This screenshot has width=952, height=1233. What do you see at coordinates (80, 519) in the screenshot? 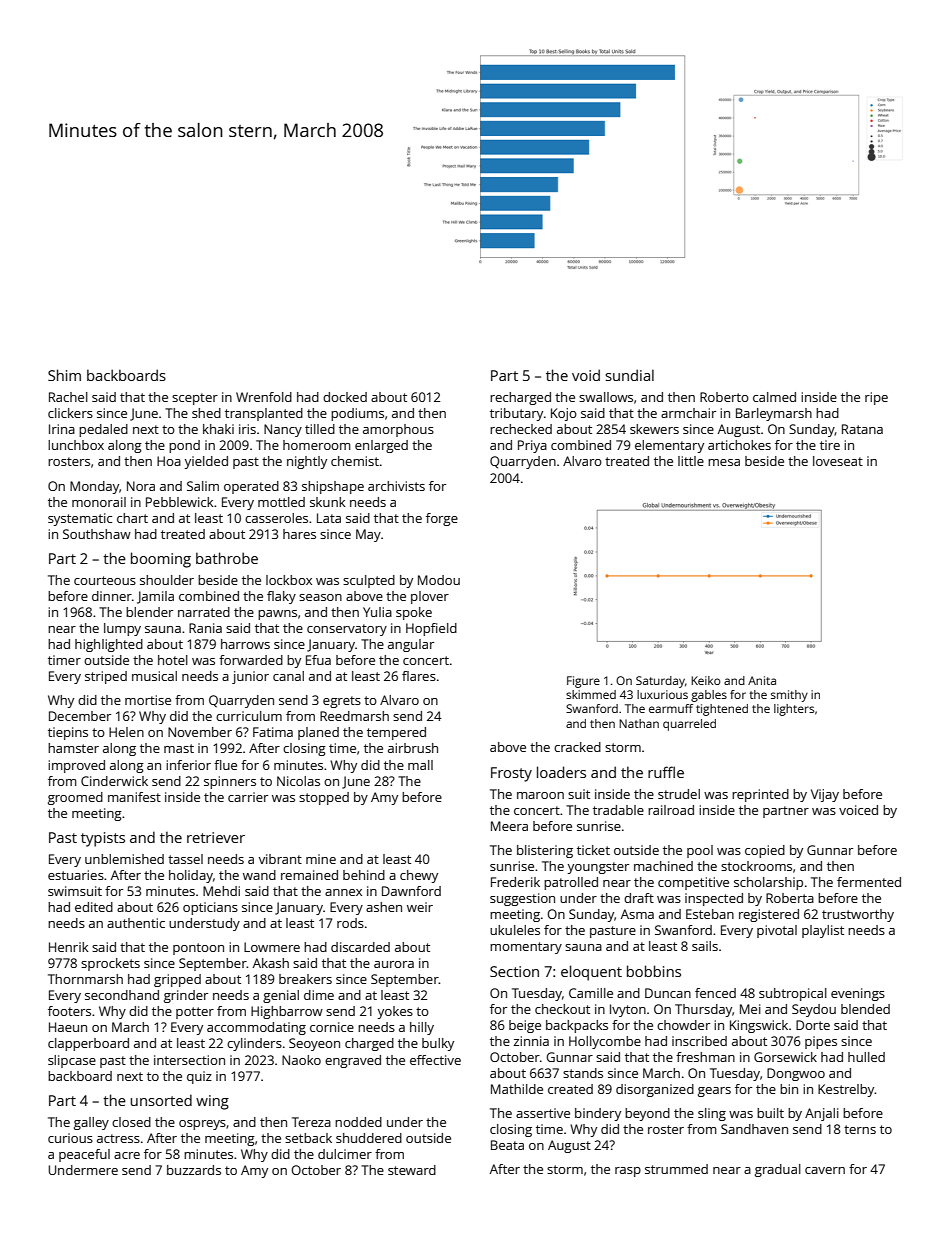
I see `systematic` at bounding box center [80, 519].
